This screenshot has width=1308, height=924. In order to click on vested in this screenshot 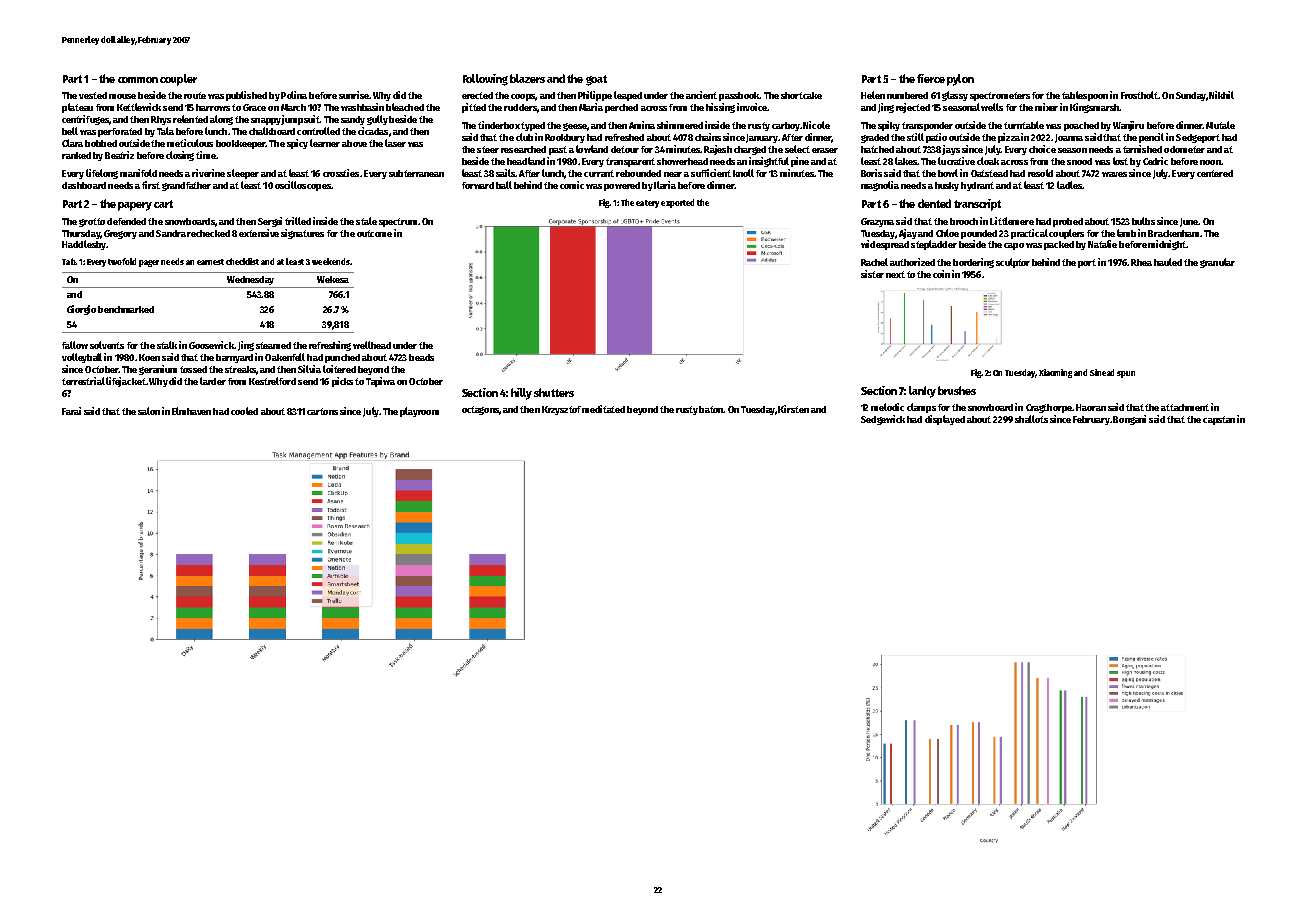, I will do `click(93, 95)`.
